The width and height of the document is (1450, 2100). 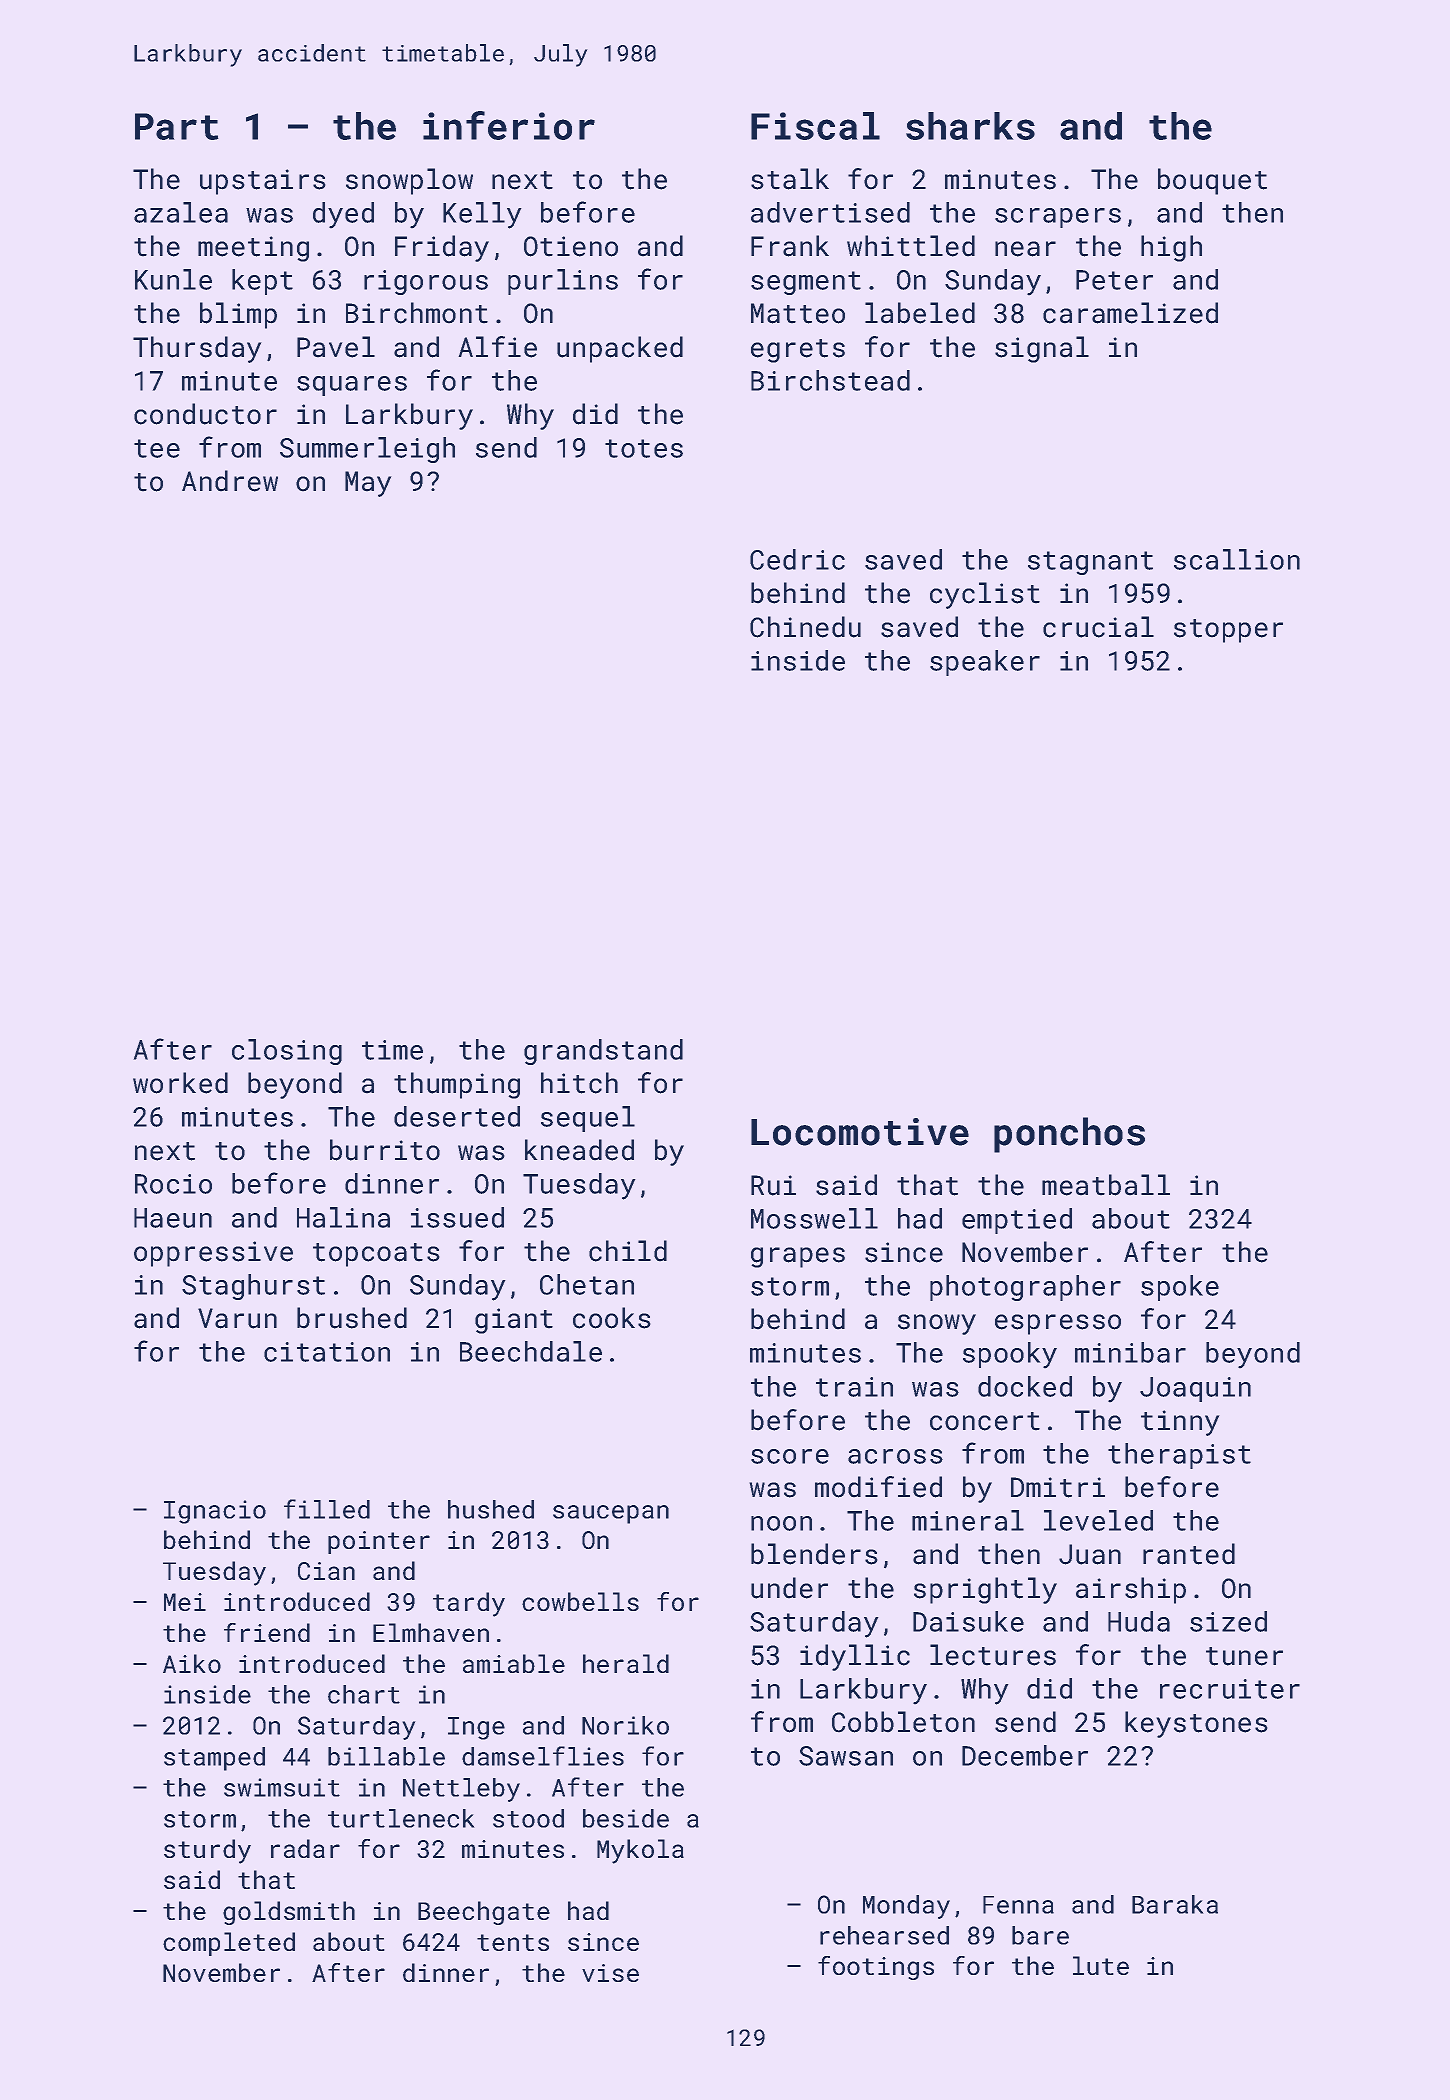 What do you see at coordinates (1230, 1689) in the document?
I see `recruiter` at bounding box center [1230, 1689].
